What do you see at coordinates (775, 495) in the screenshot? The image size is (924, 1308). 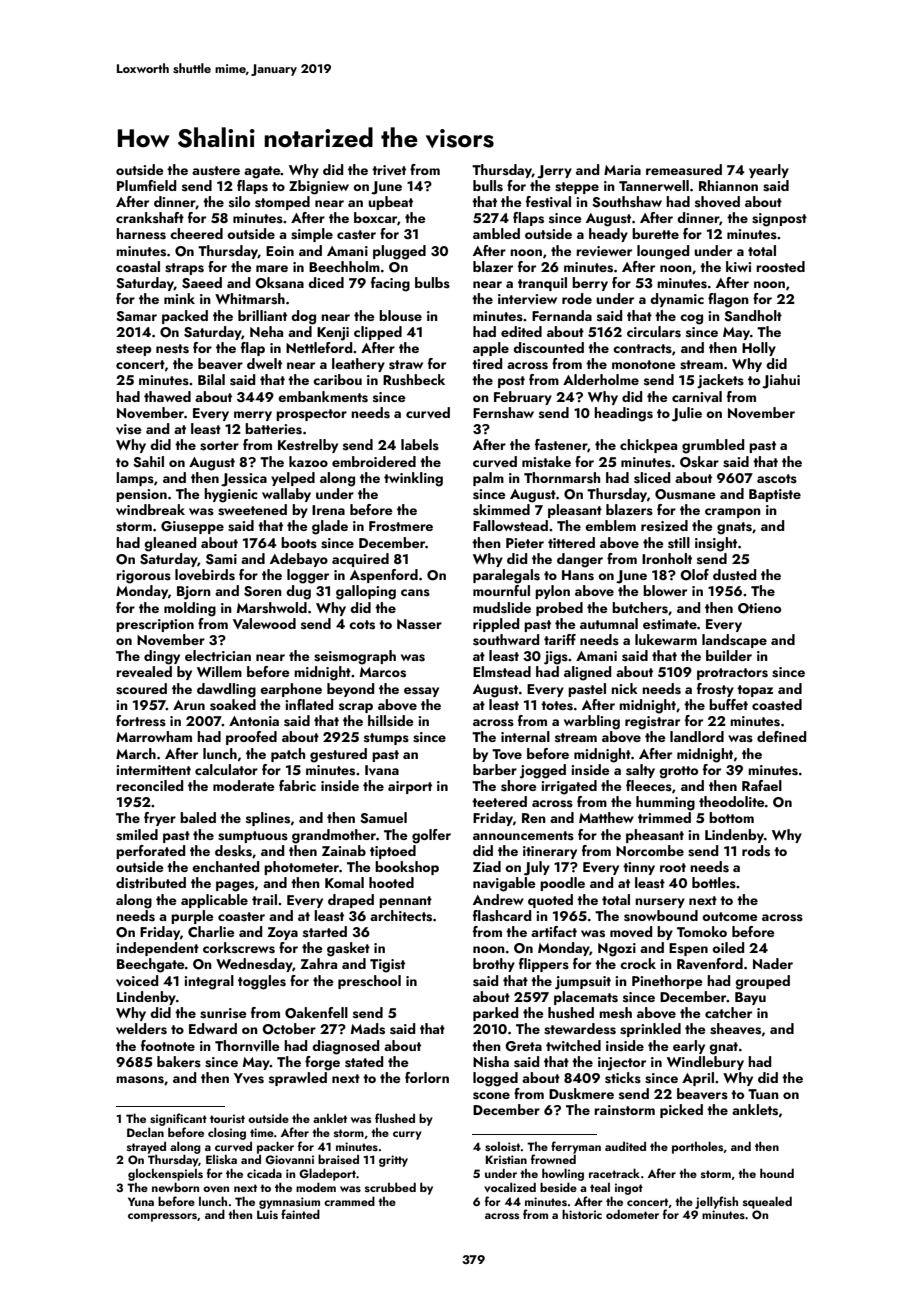 I see `Baptiste` at bounding box center [775, 495].
